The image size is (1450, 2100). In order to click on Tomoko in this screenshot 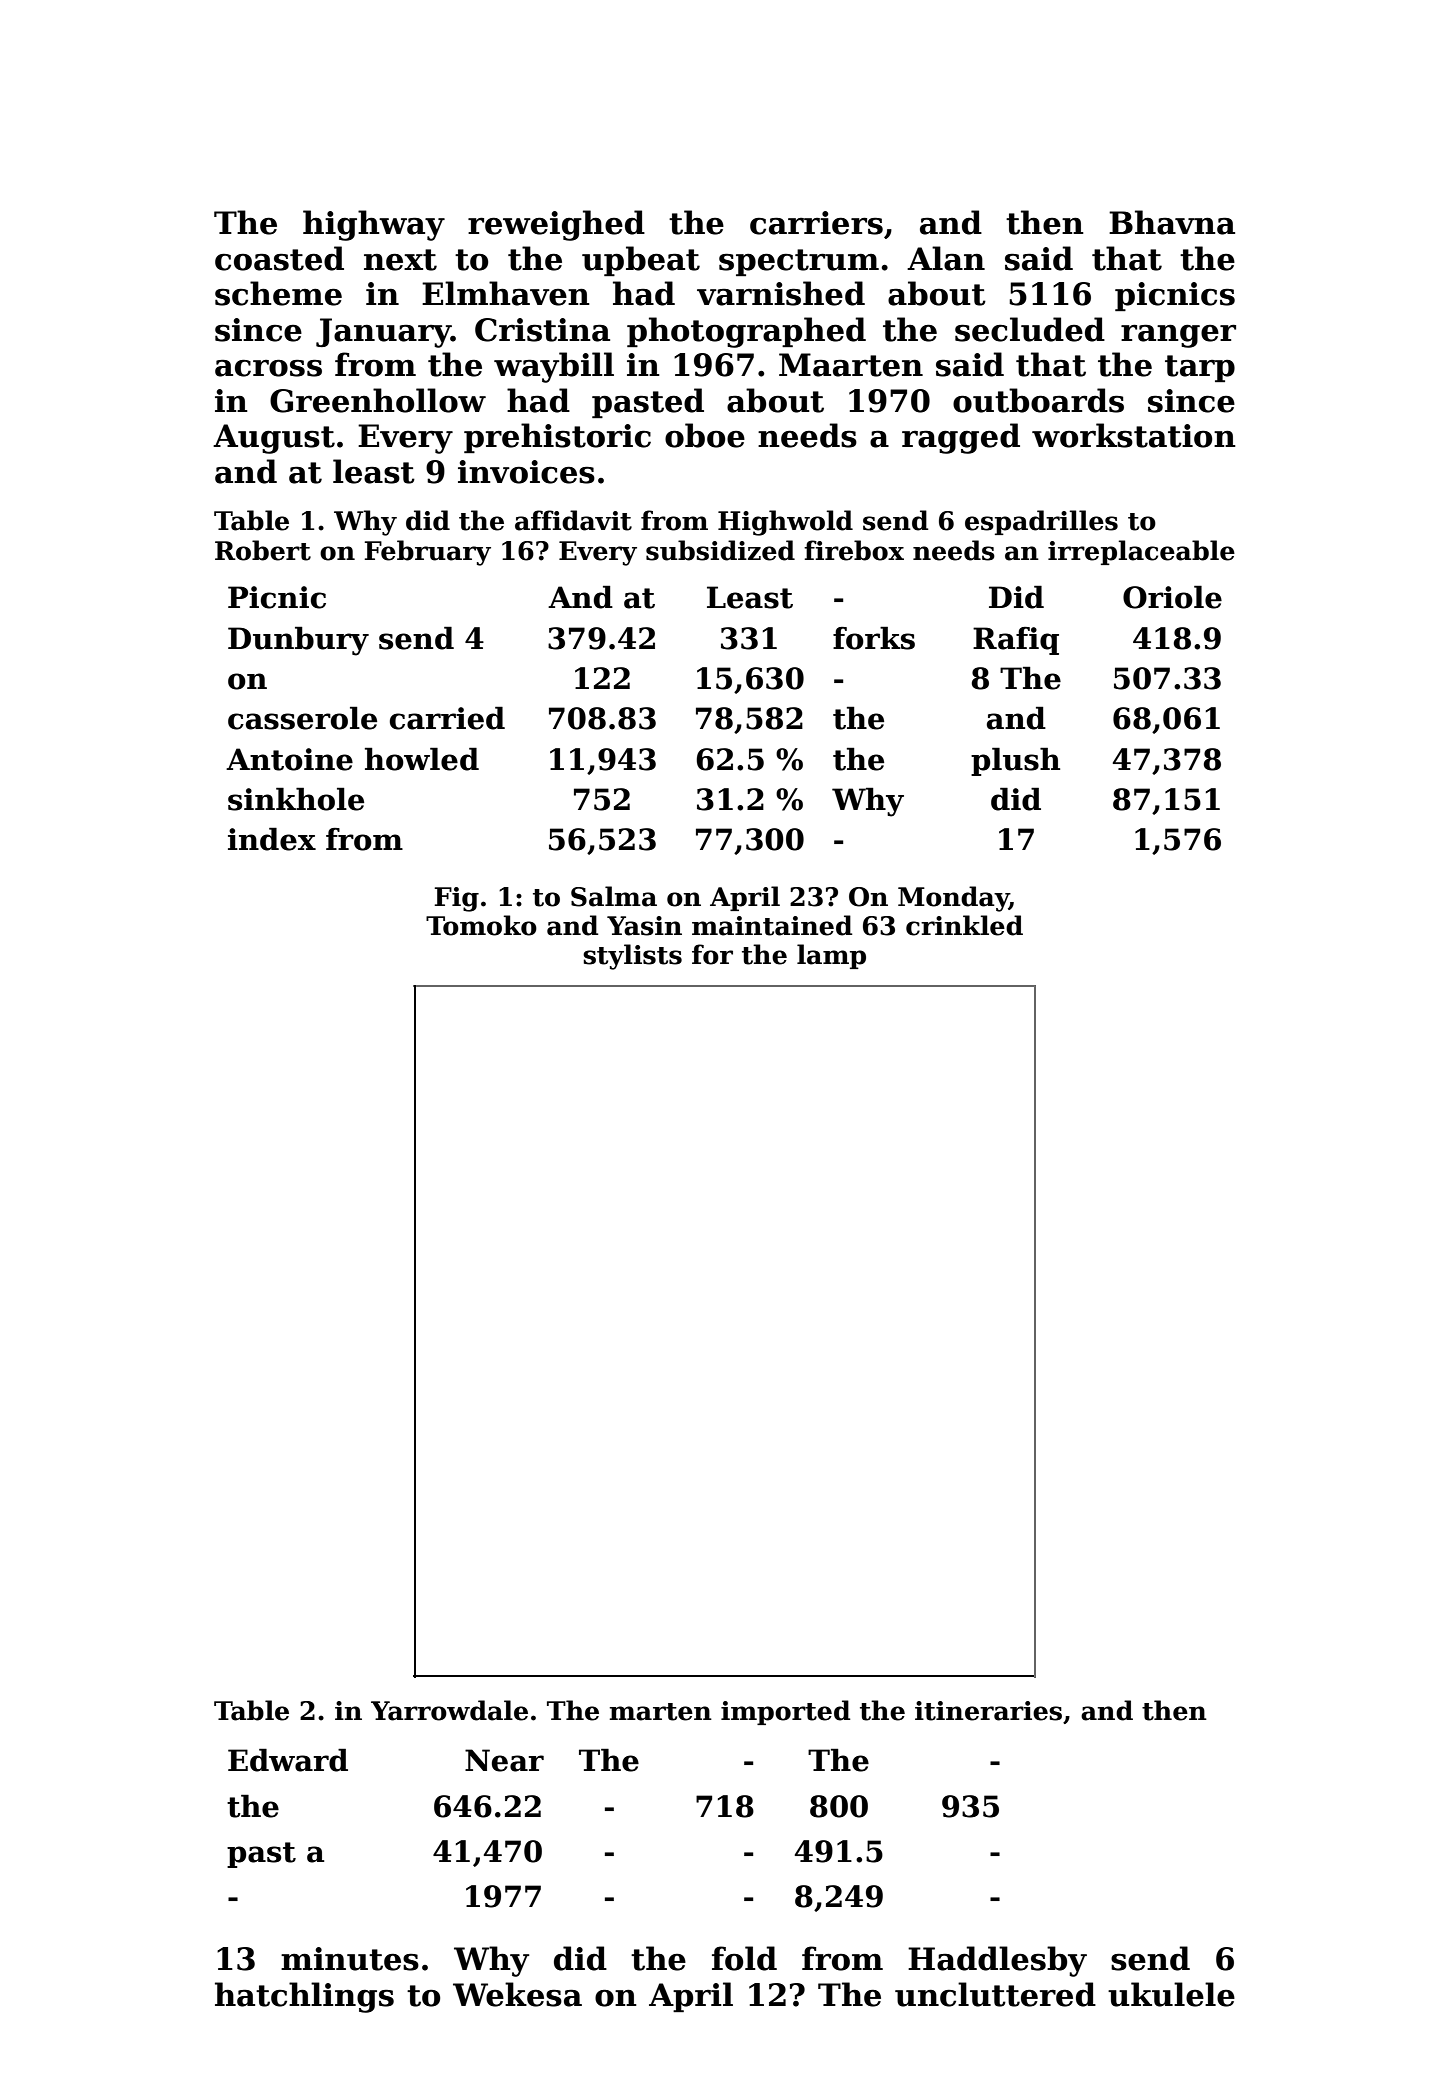, I will do `click(481, 925)`.
